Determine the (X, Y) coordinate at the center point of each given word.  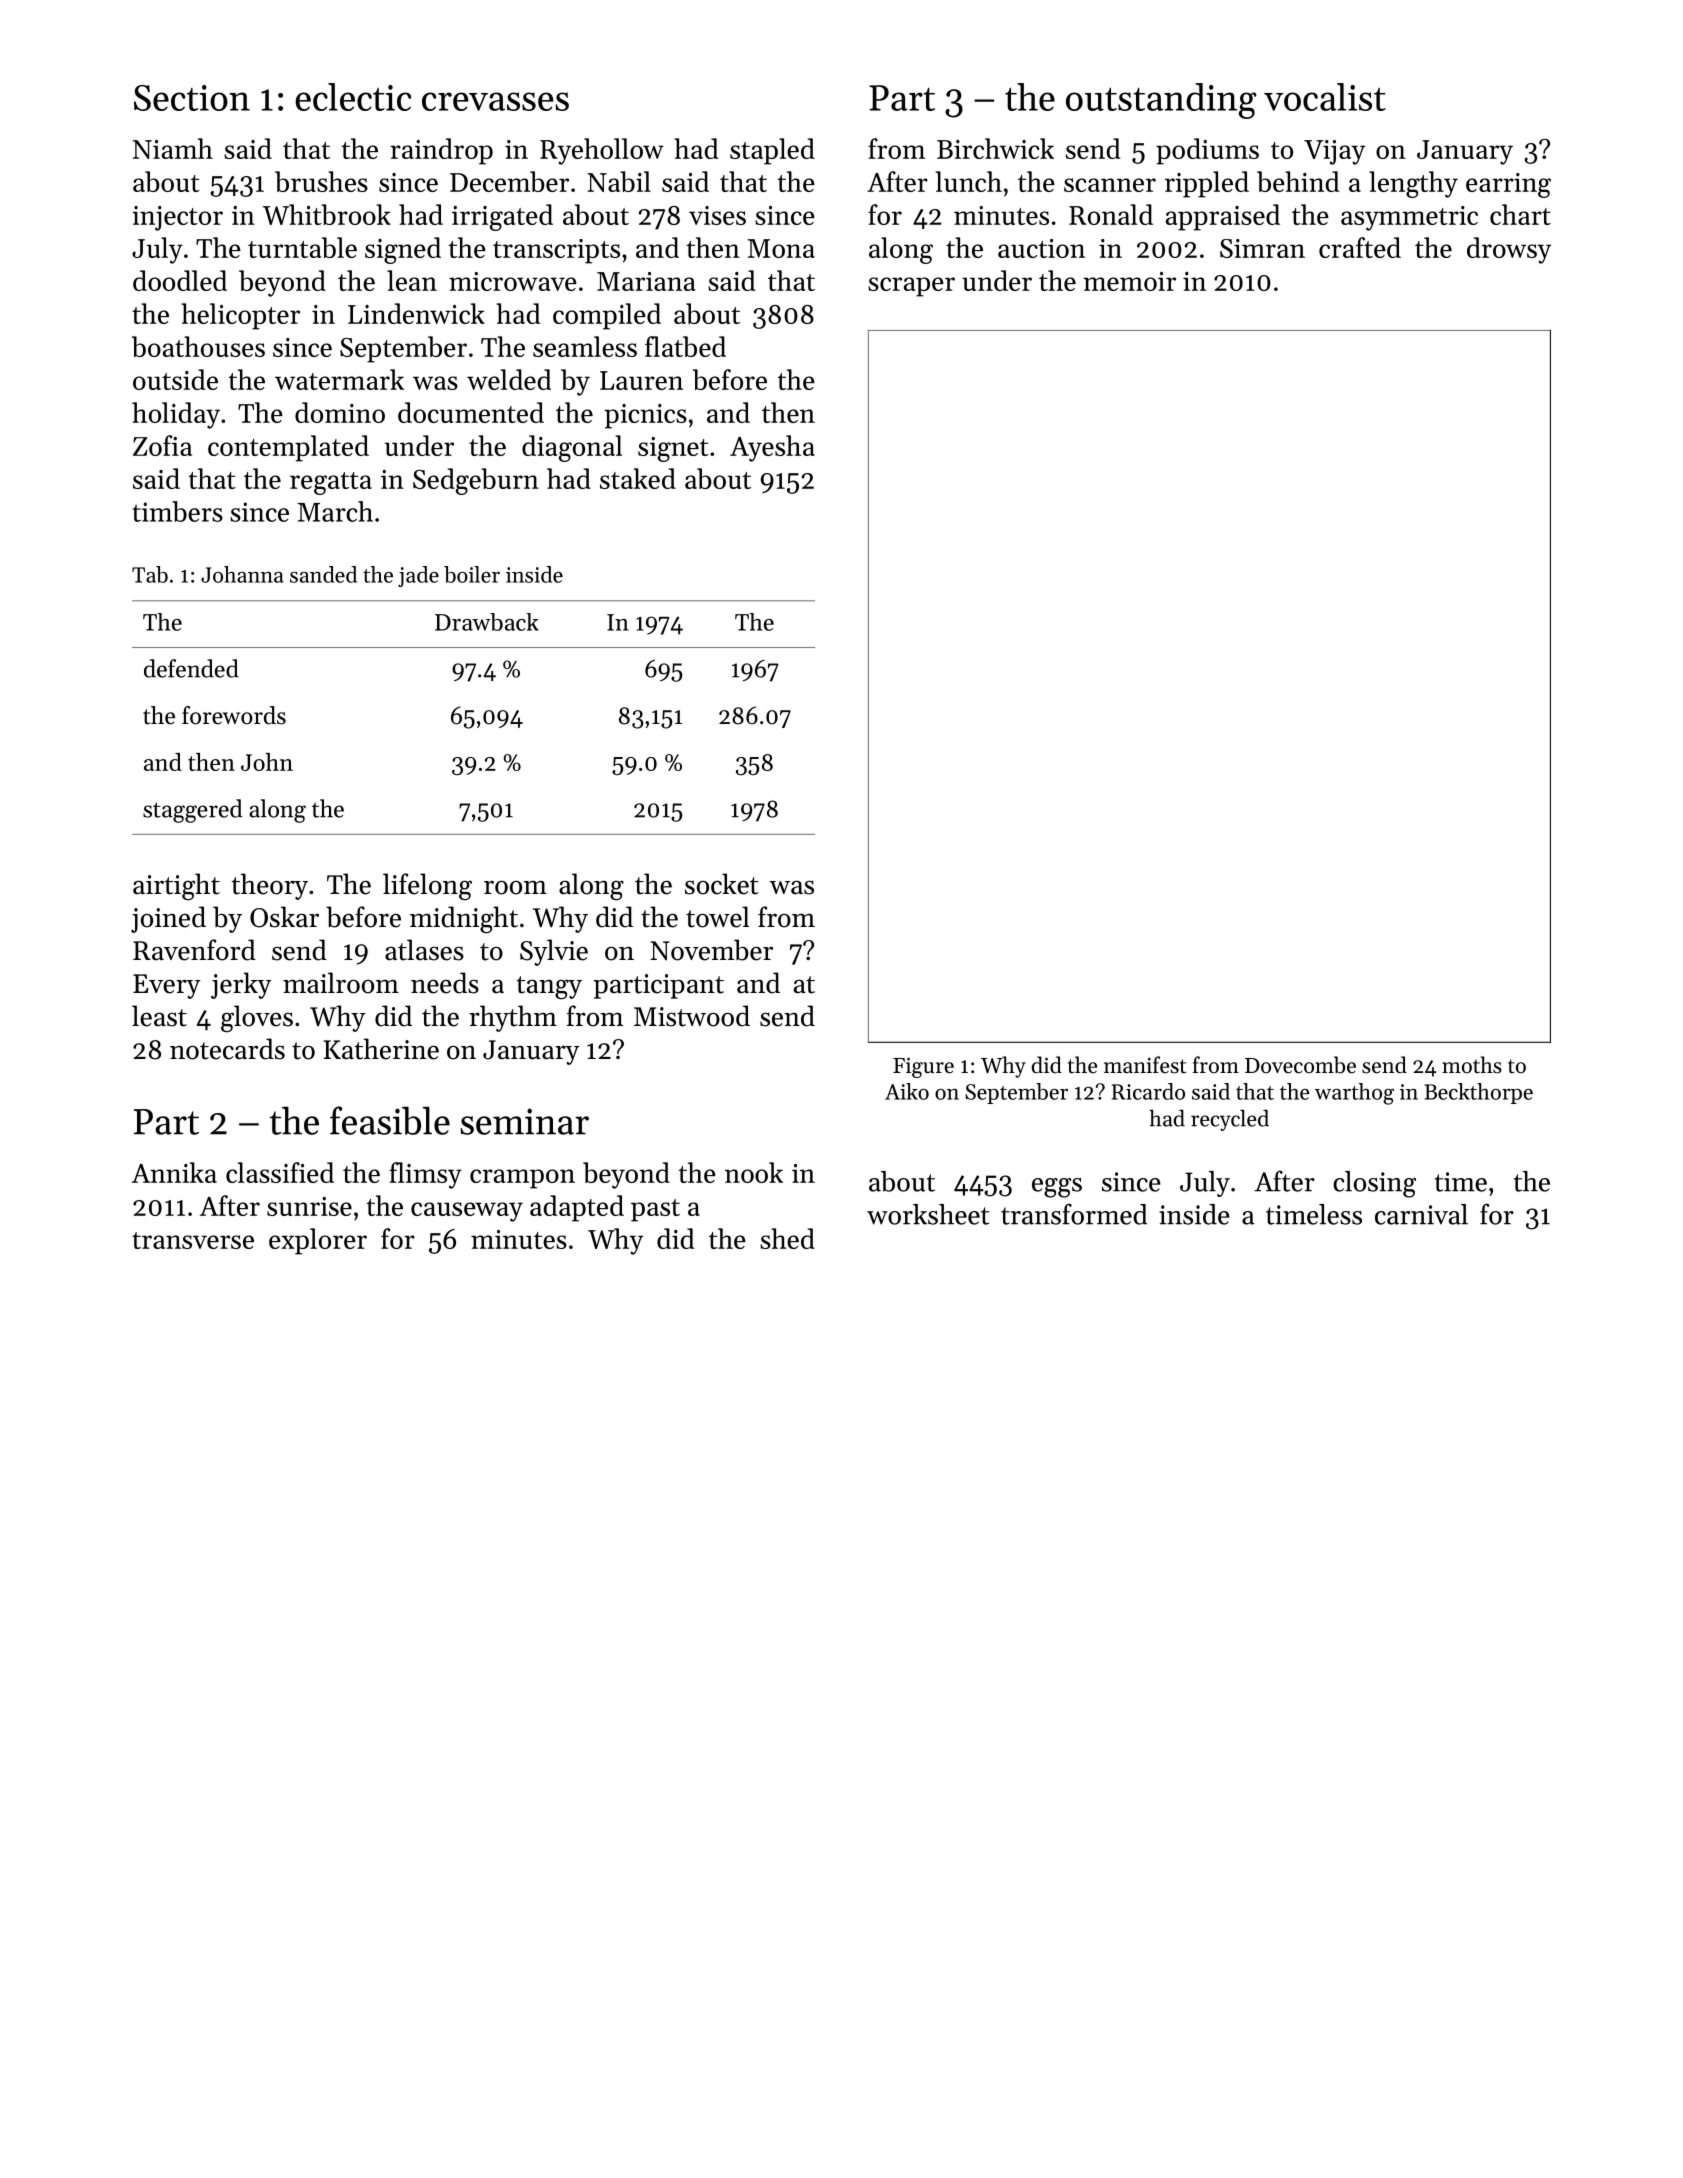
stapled (772, 151)
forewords (234, 715)
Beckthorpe (1478, 1093)
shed (787, 1238)
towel (717, 917)
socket (721, 884)
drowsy (1509, 250)
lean (412, 280)
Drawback (487, 622)
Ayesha (772, 448)
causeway (467, 1212)
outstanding (1161, 101)
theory (270, 886)
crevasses (495, 101)
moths (1472, 1065)
